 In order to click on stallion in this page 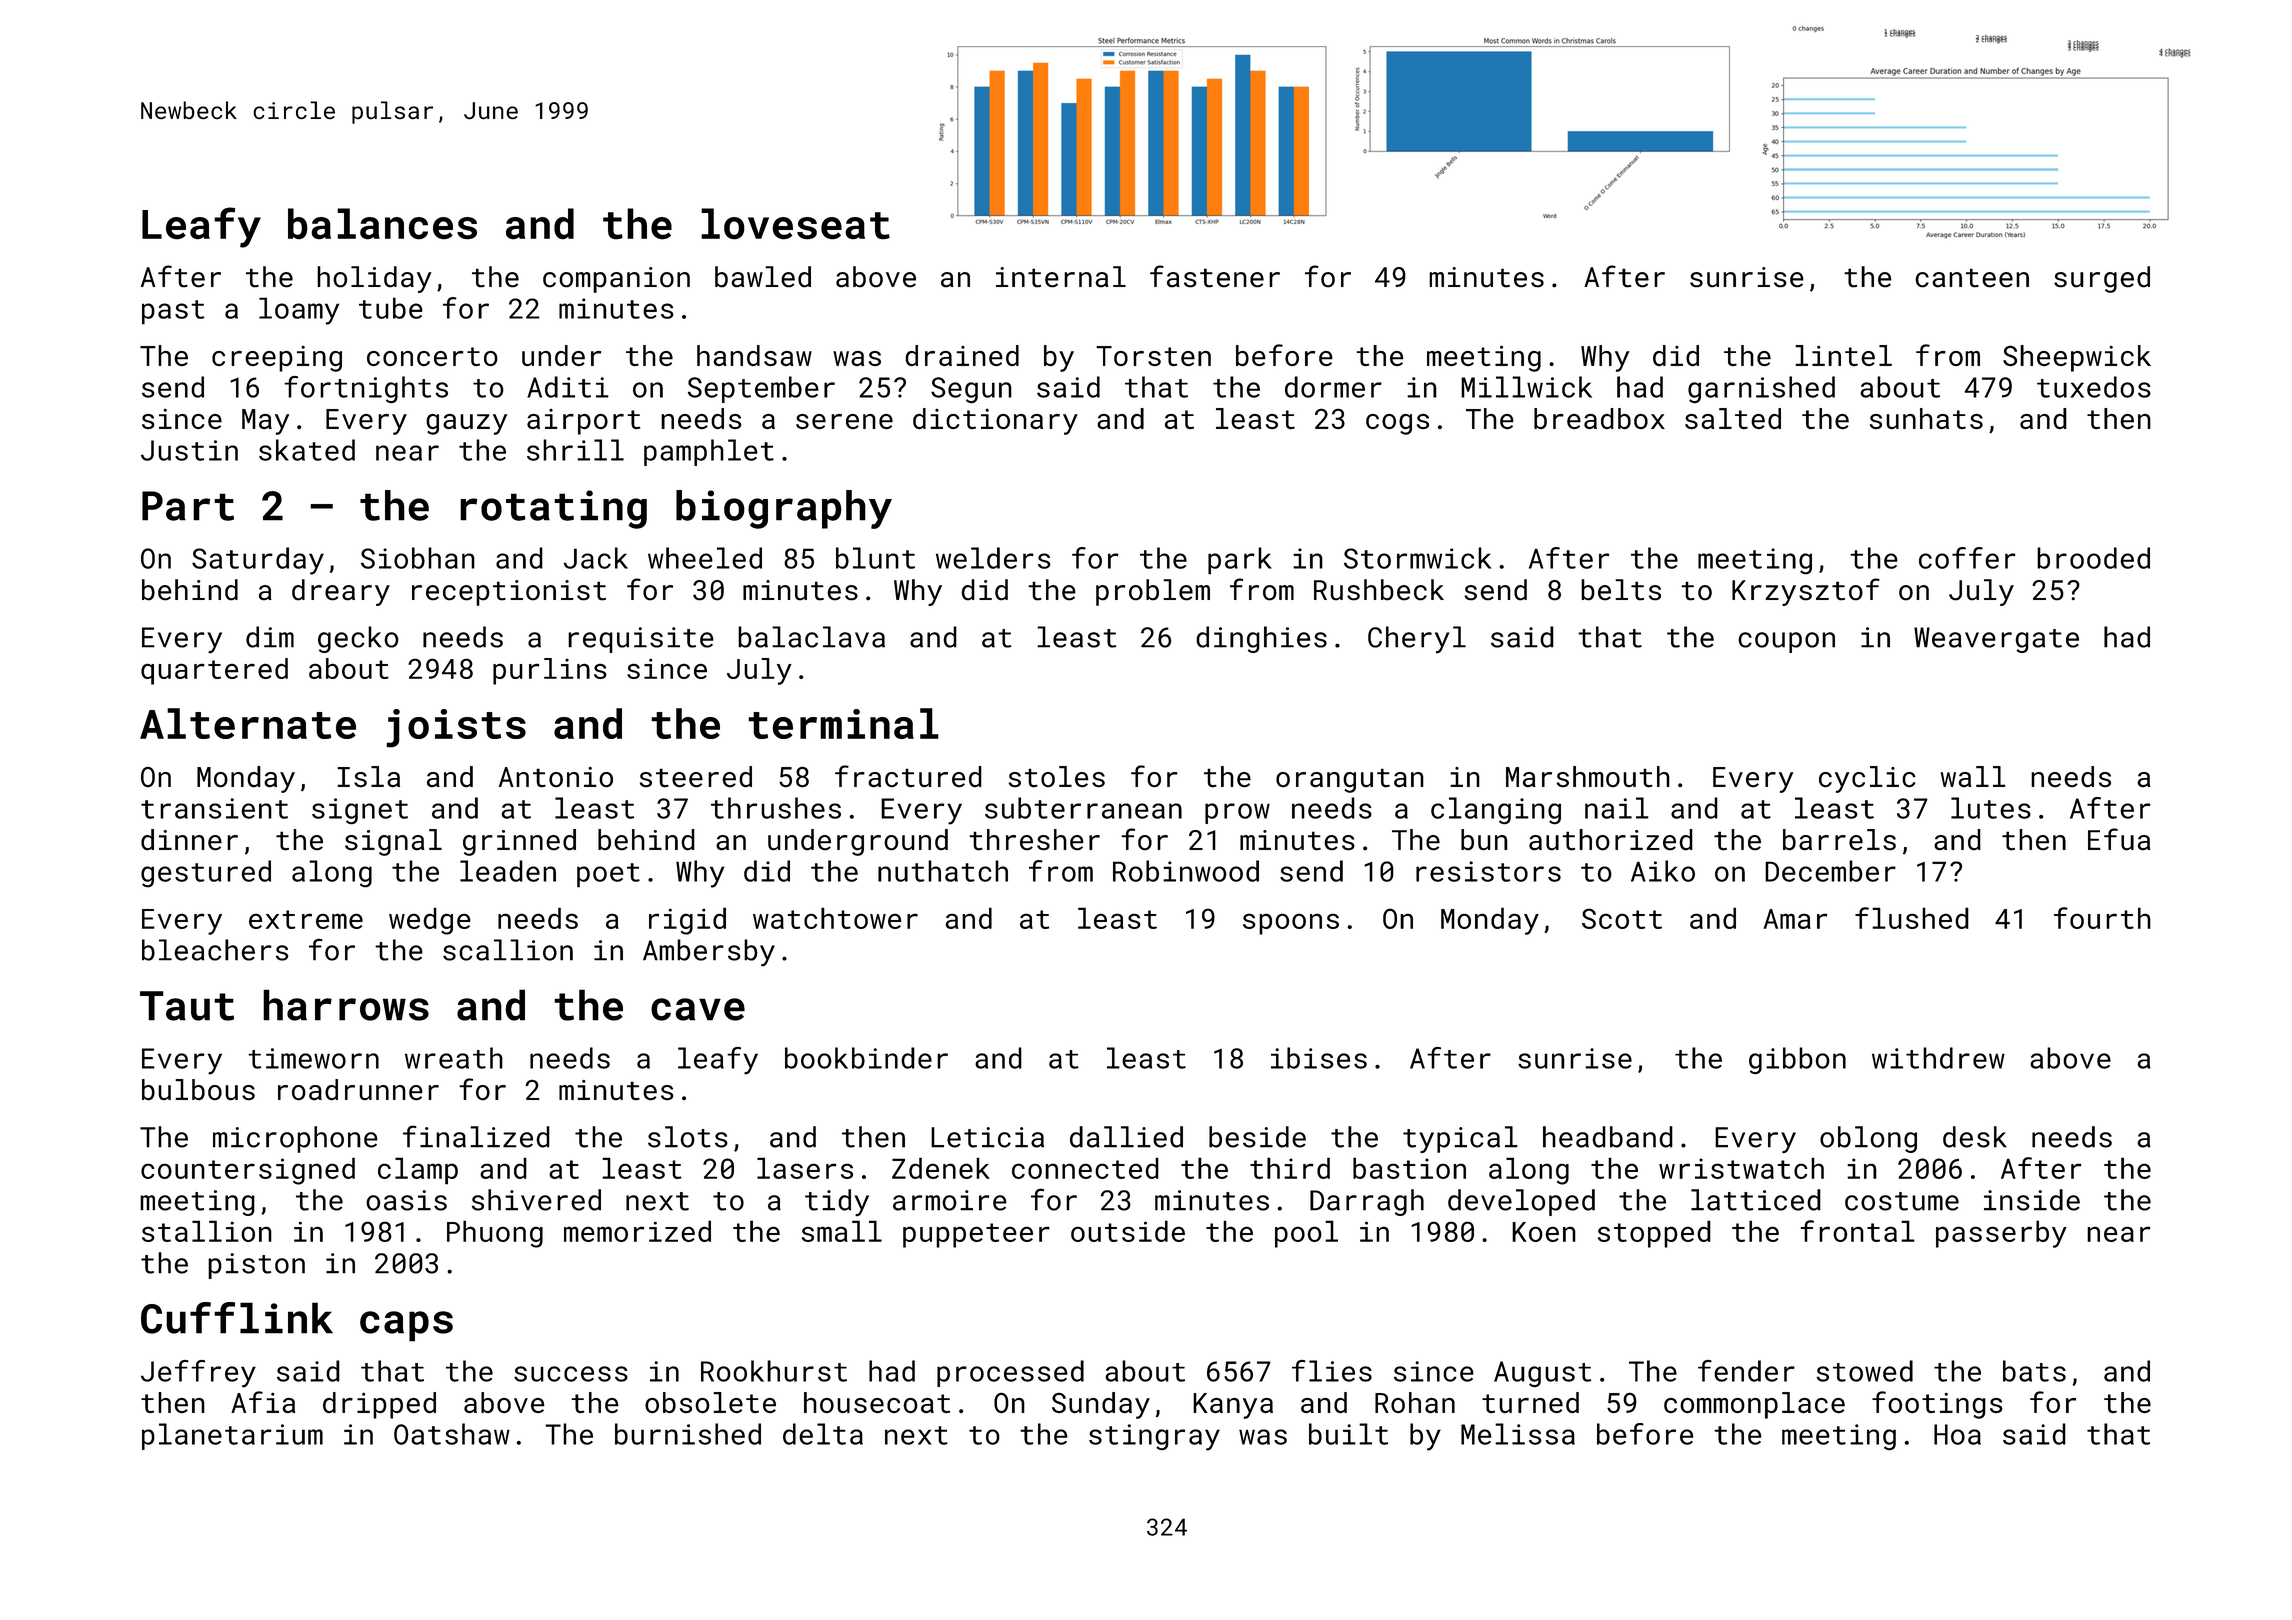, I will do `click(207, 1231)`.
